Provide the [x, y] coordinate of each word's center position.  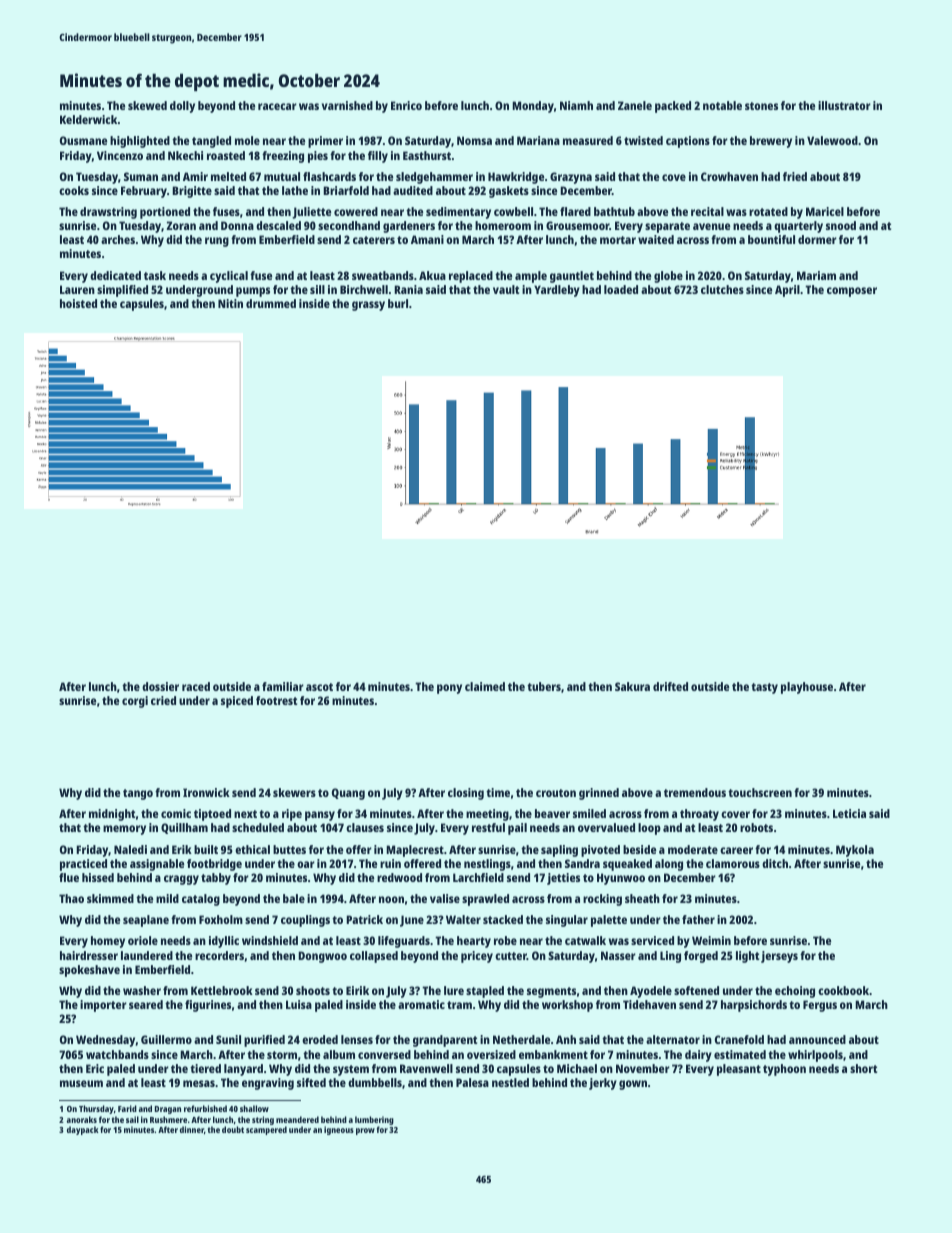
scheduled [258, 827]
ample [531, 277]
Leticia [849, 813]
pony [449, 689]
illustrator [844, 105]
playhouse [807, 688]
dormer [817, 239]
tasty [764, 688]
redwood [399, 877]
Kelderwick [88, 119]
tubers [544, 686]
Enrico [406, 105]
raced [196, 686]
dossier [160, 686]
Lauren [77, 289]
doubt [233, 1129]
